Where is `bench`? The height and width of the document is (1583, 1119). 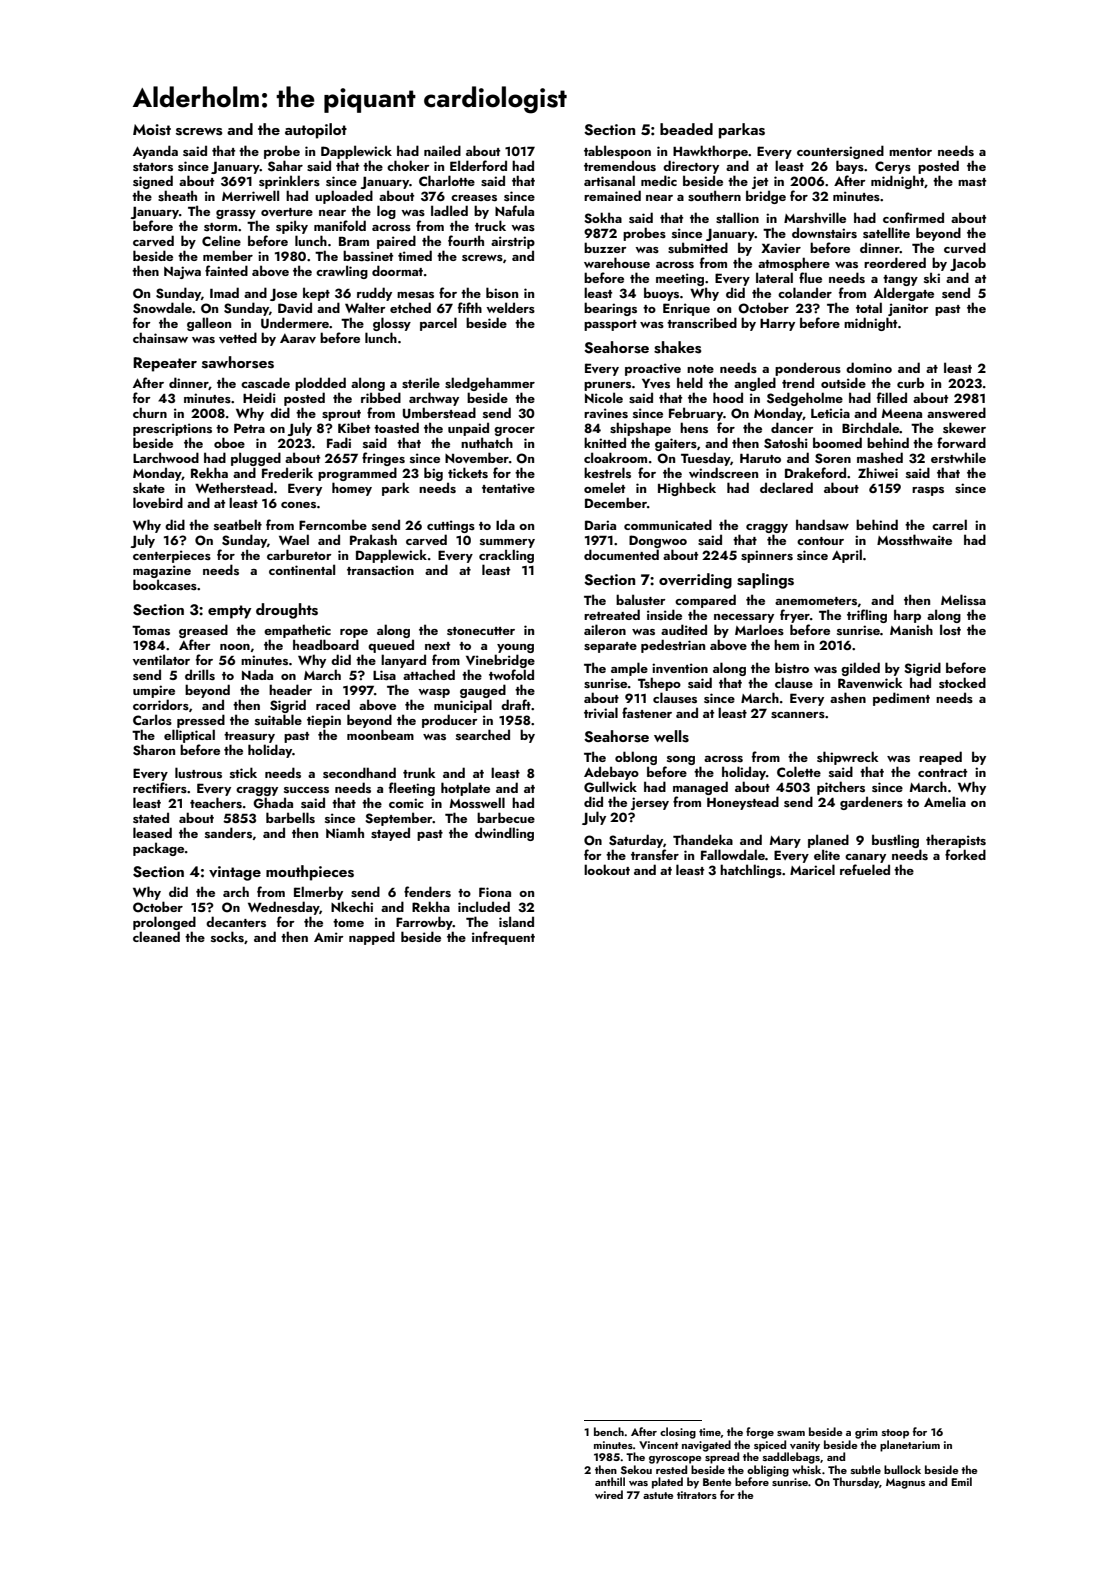
bench is located at coordinates (609, 1431).
